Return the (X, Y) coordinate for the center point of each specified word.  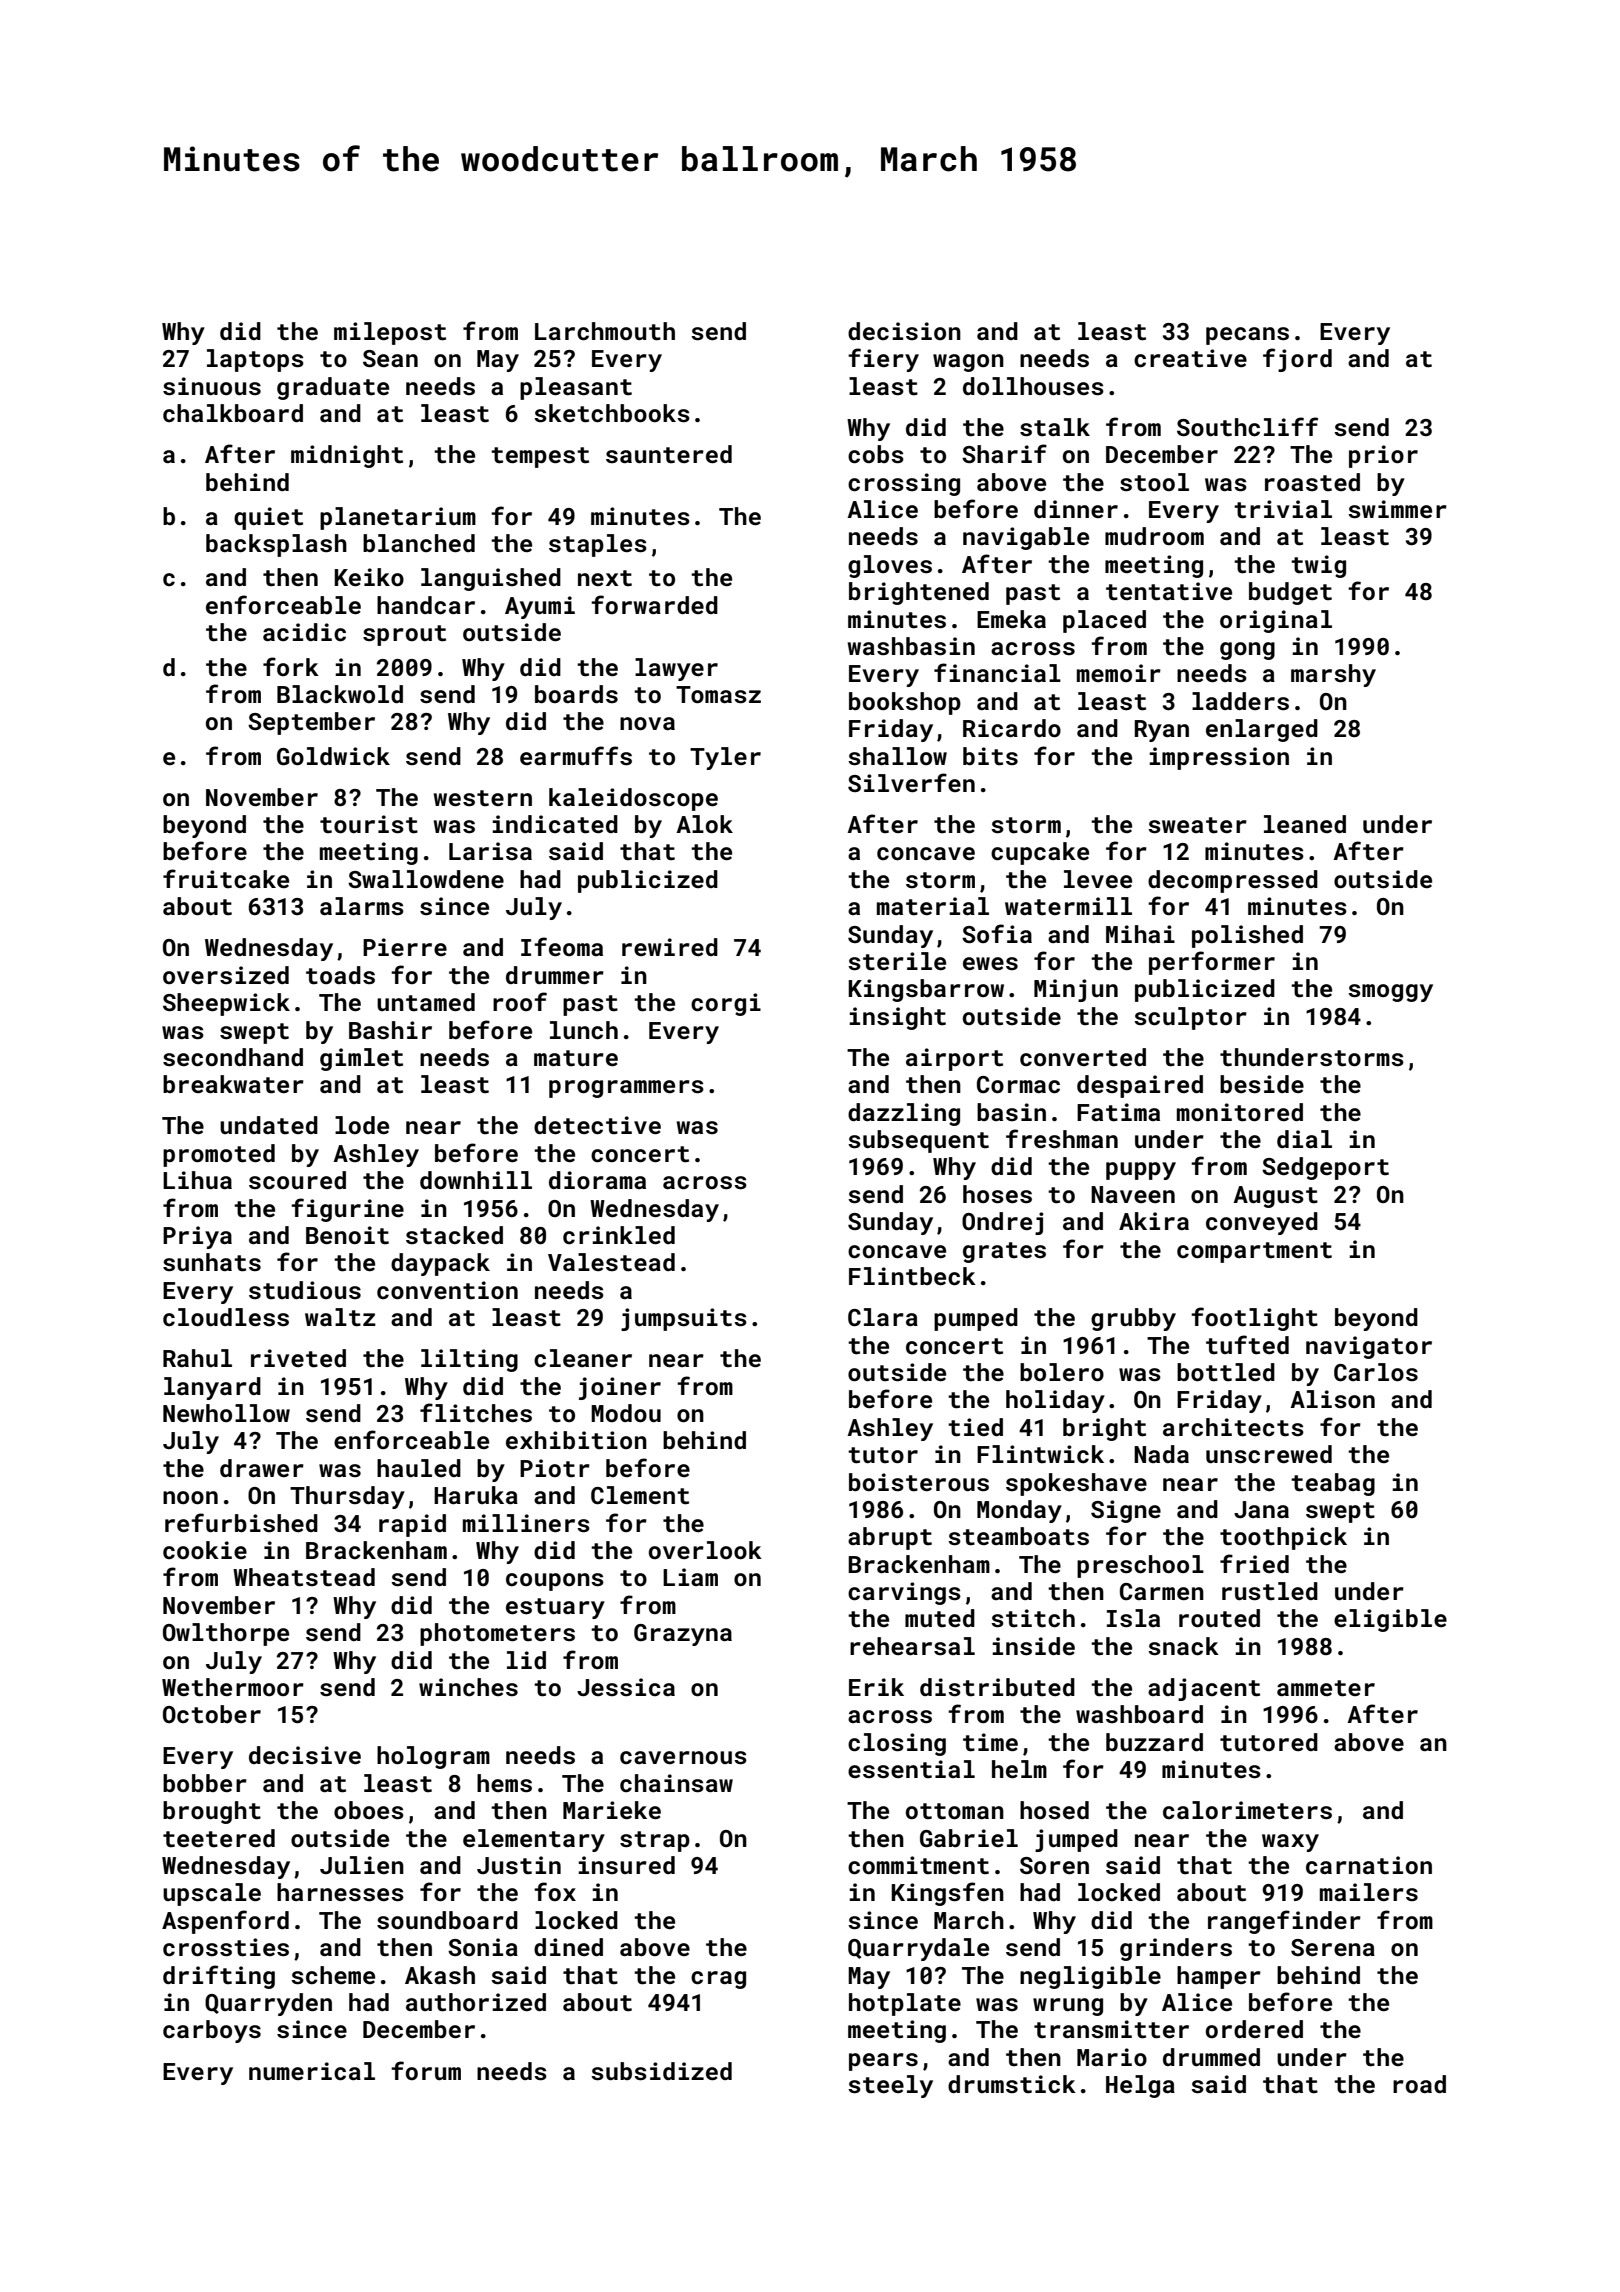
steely (890, 2086)
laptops (255, 360)
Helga (1140, 2086)
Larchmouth (605, 331)
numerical (312, 2071)
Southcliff (1247, 427)
